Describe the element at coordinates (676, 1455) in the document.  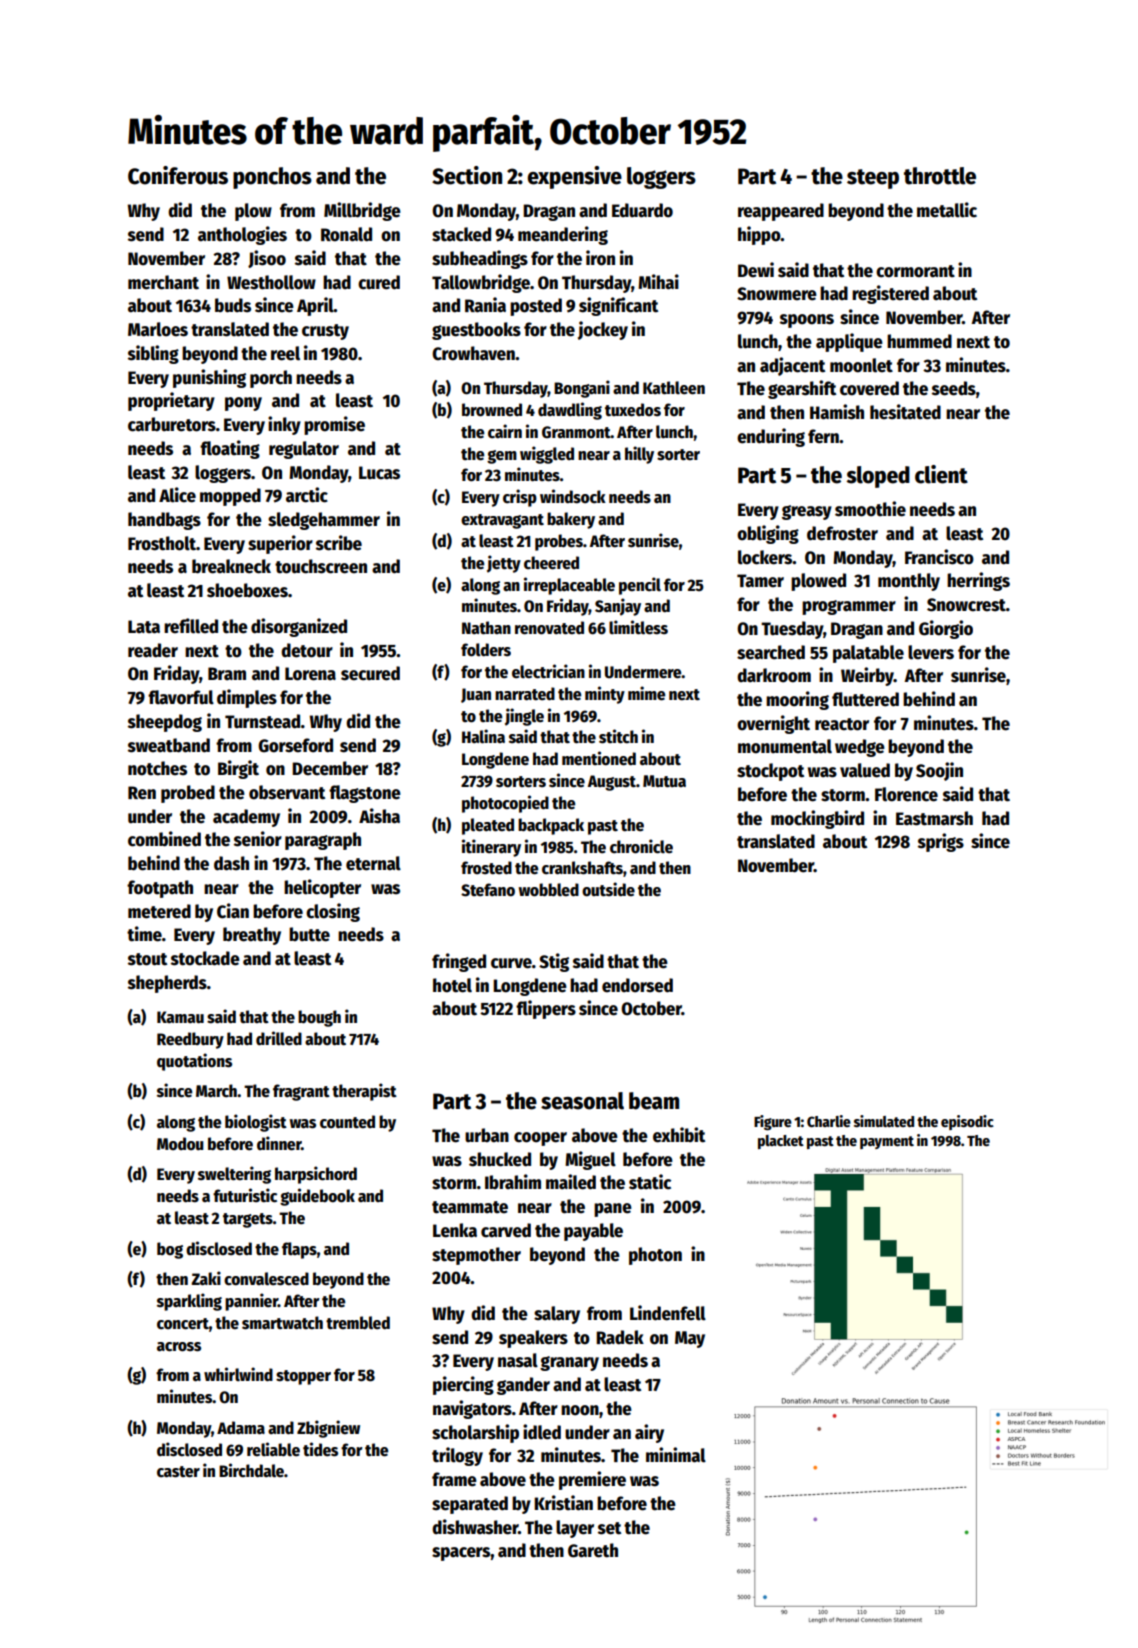
I see `minimal` at that location.
